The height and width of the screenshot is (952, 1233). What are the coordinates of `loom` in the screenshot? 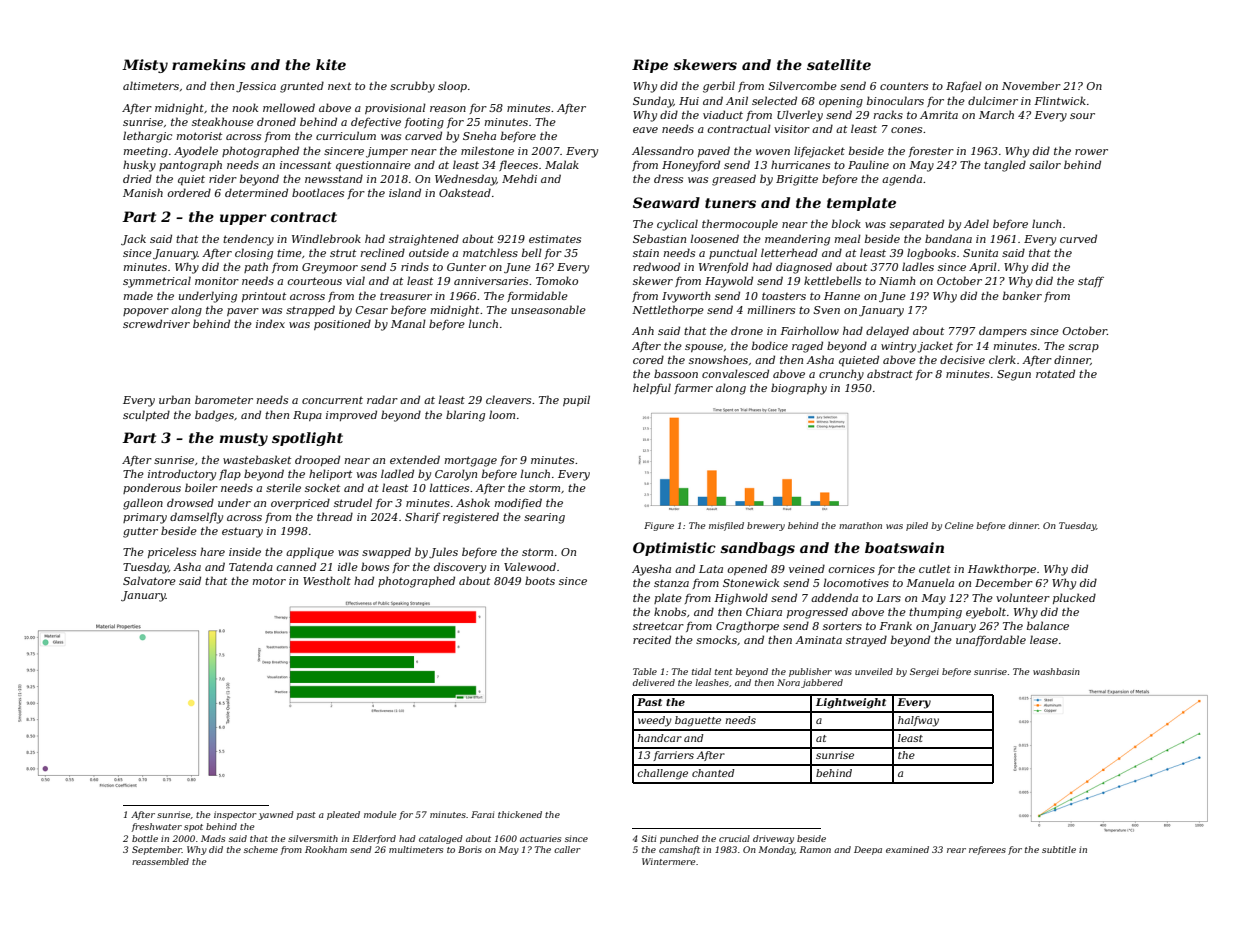 It's located at (502, 414).
